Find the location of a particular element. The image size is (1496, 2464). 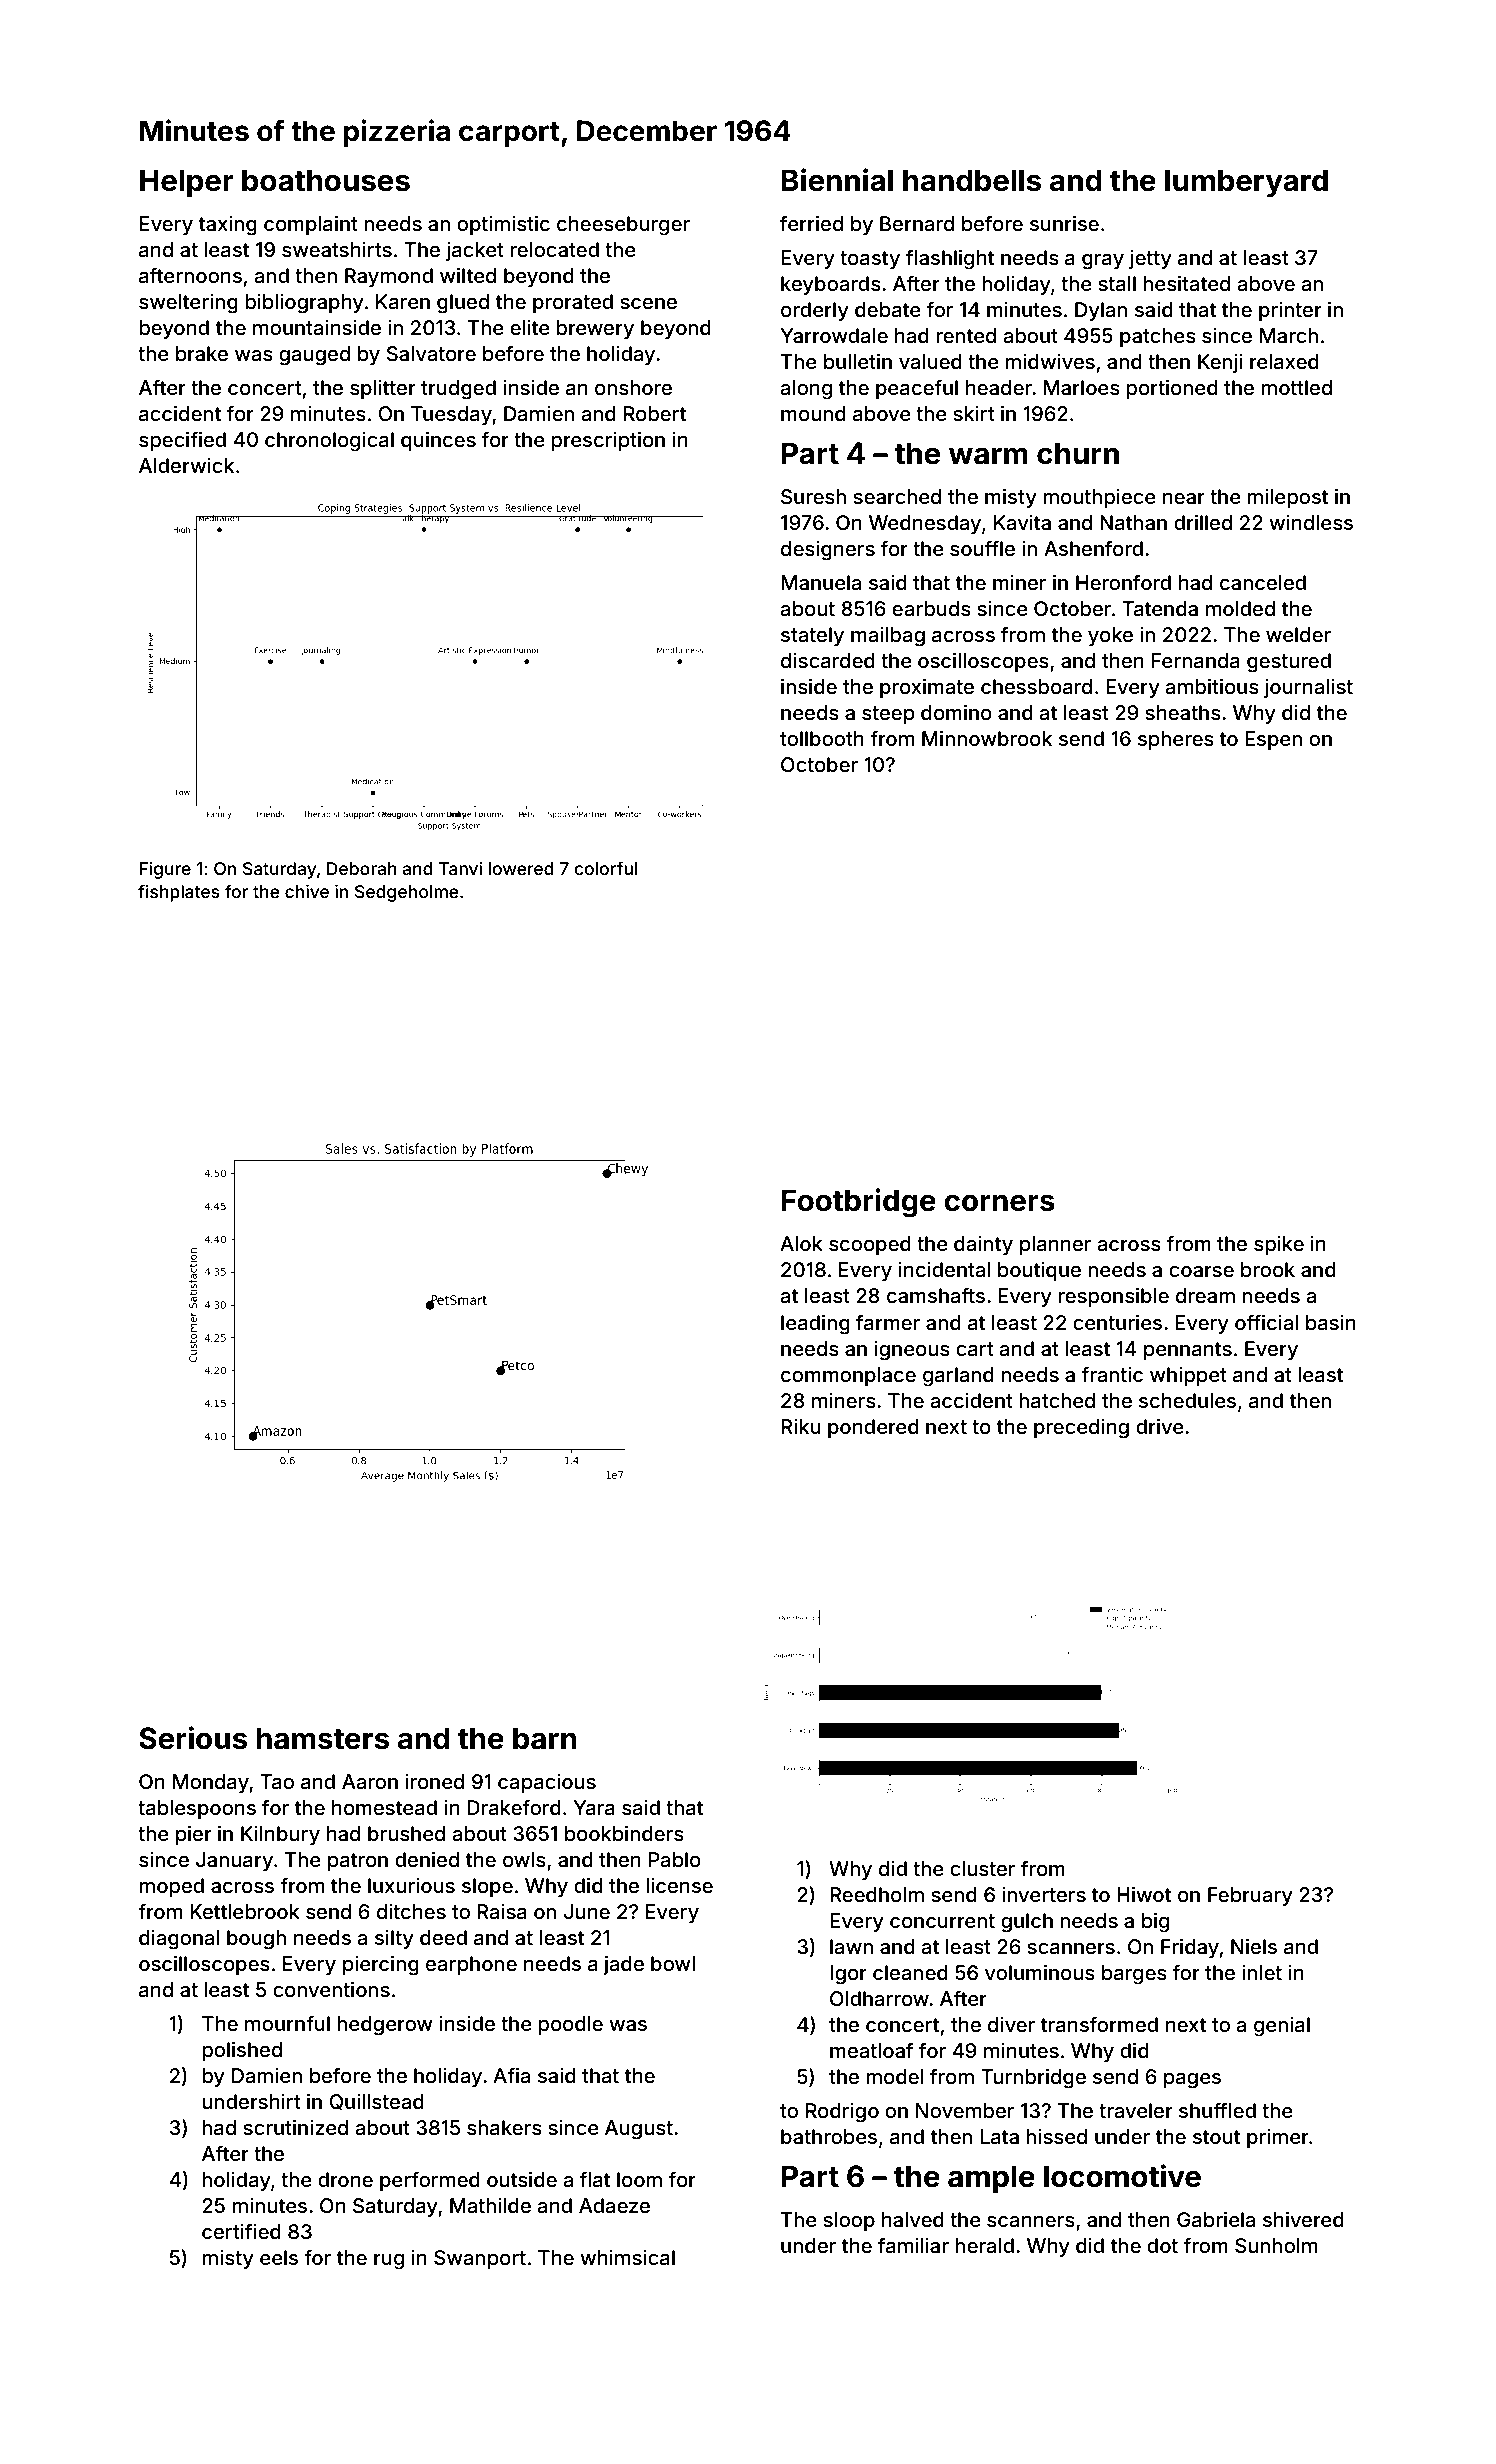

boathouses is located at coordinates (326, 180).
